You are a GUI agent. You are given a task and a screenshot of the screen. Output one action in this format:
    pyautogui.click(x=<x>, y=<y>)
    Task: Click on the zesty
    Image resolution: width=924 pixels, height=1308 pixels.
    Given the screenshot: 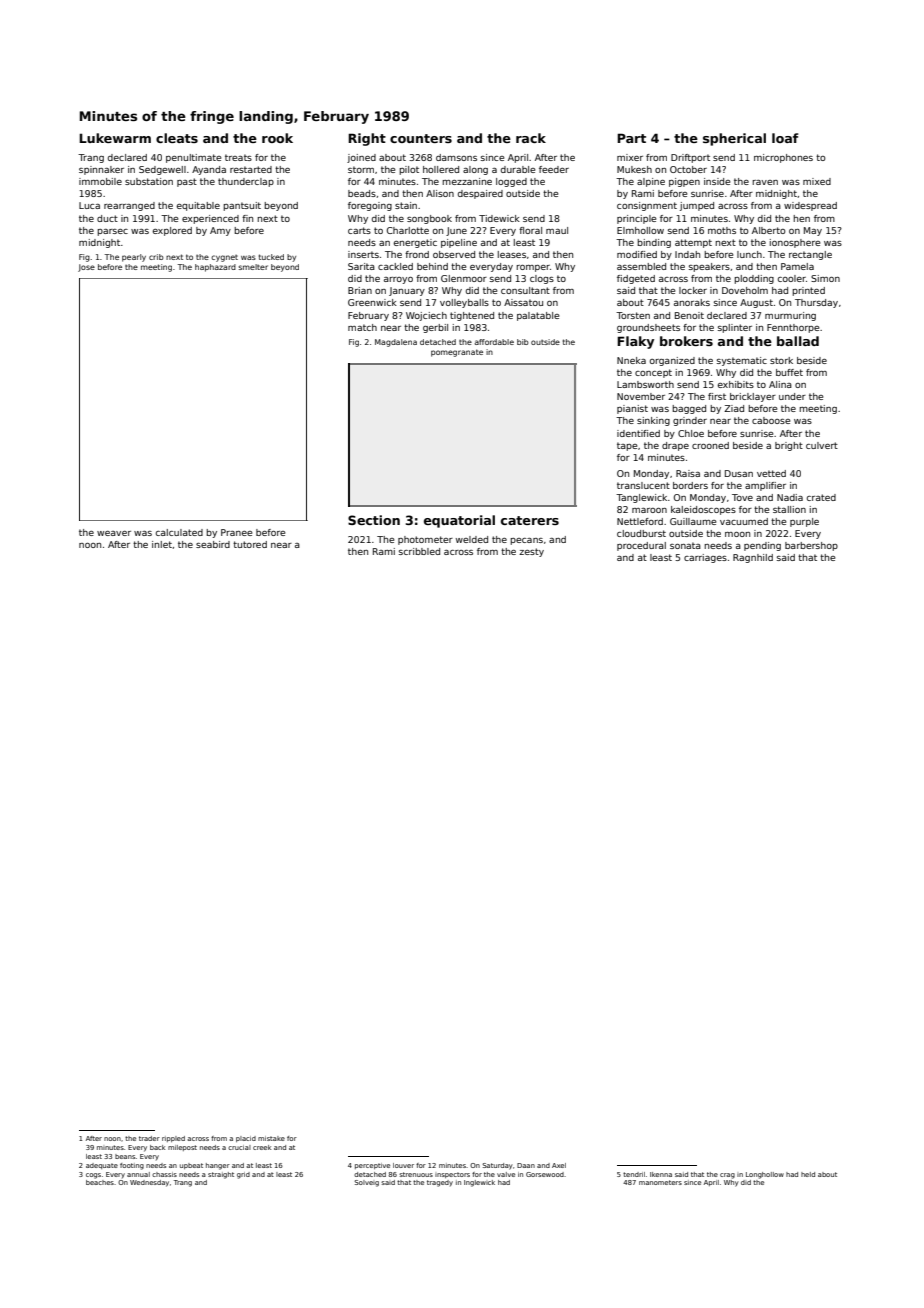 What is the action you would take?
    pyautogui.click(x=531, y=552)
